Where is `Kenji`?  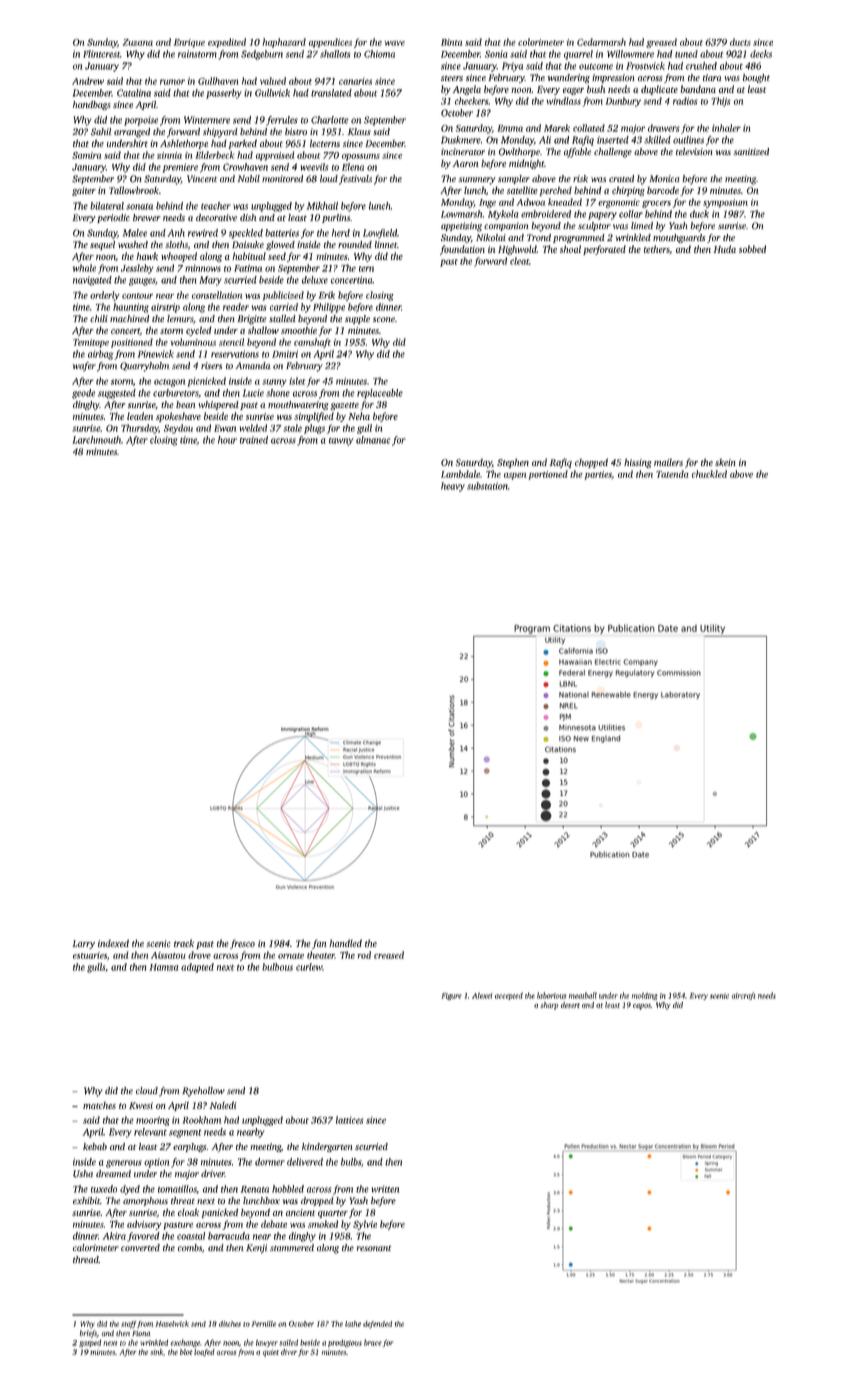
Kenji is located at coordinates (256, 1249).
